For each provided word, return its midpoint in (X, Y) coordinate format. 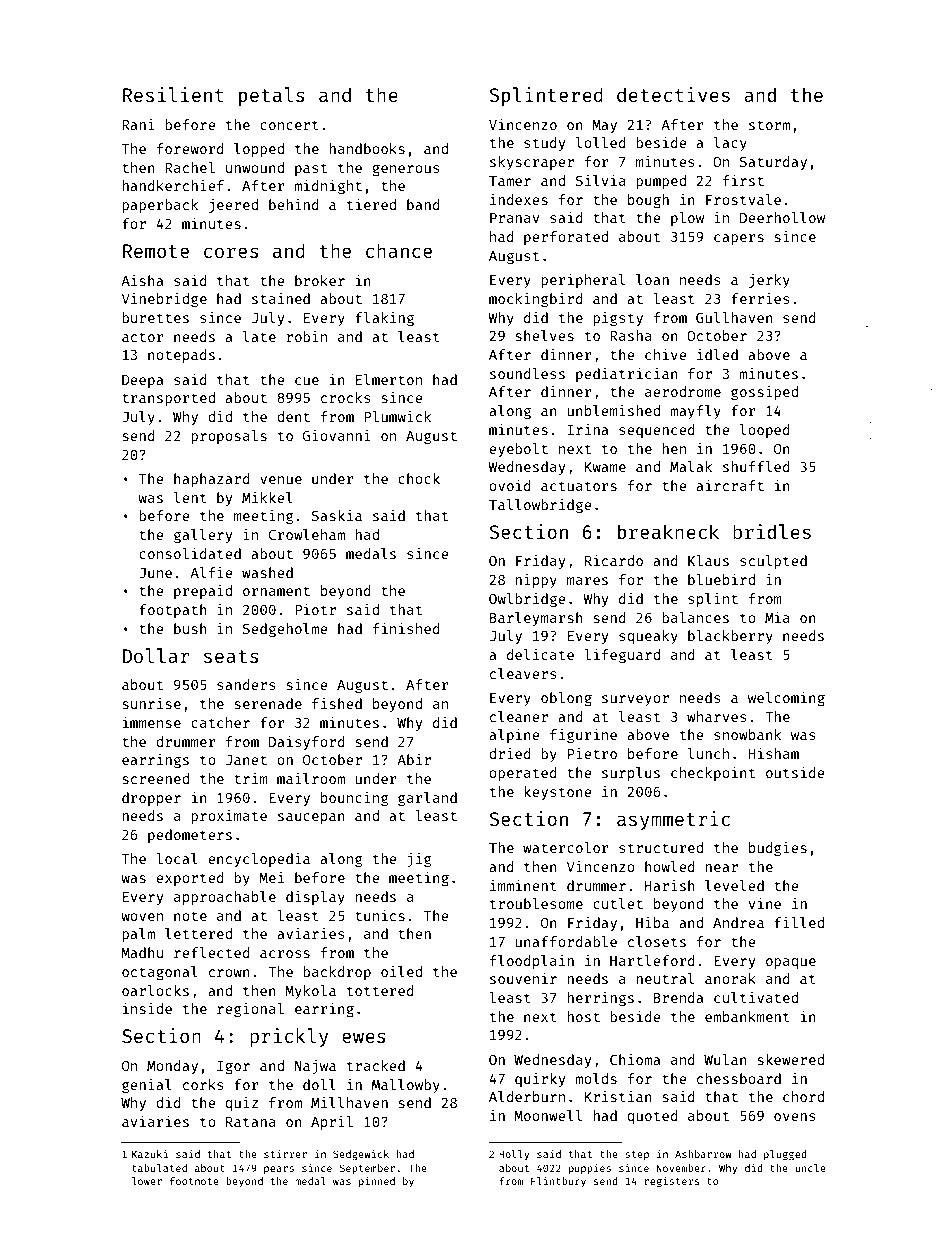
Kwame (605, 467)
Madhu (142, 952)
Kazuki (150, 1154)
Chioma (635, 1059)
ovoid (510, 485)
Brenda (678, 997)
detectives (673, 94)
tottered (380, 990)
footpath (173, 611)
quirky (540, 1080)
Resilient (173, 94)
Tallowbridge (540, 506)
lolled (601, 142)
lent (190, 497)
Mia (777, 617)
